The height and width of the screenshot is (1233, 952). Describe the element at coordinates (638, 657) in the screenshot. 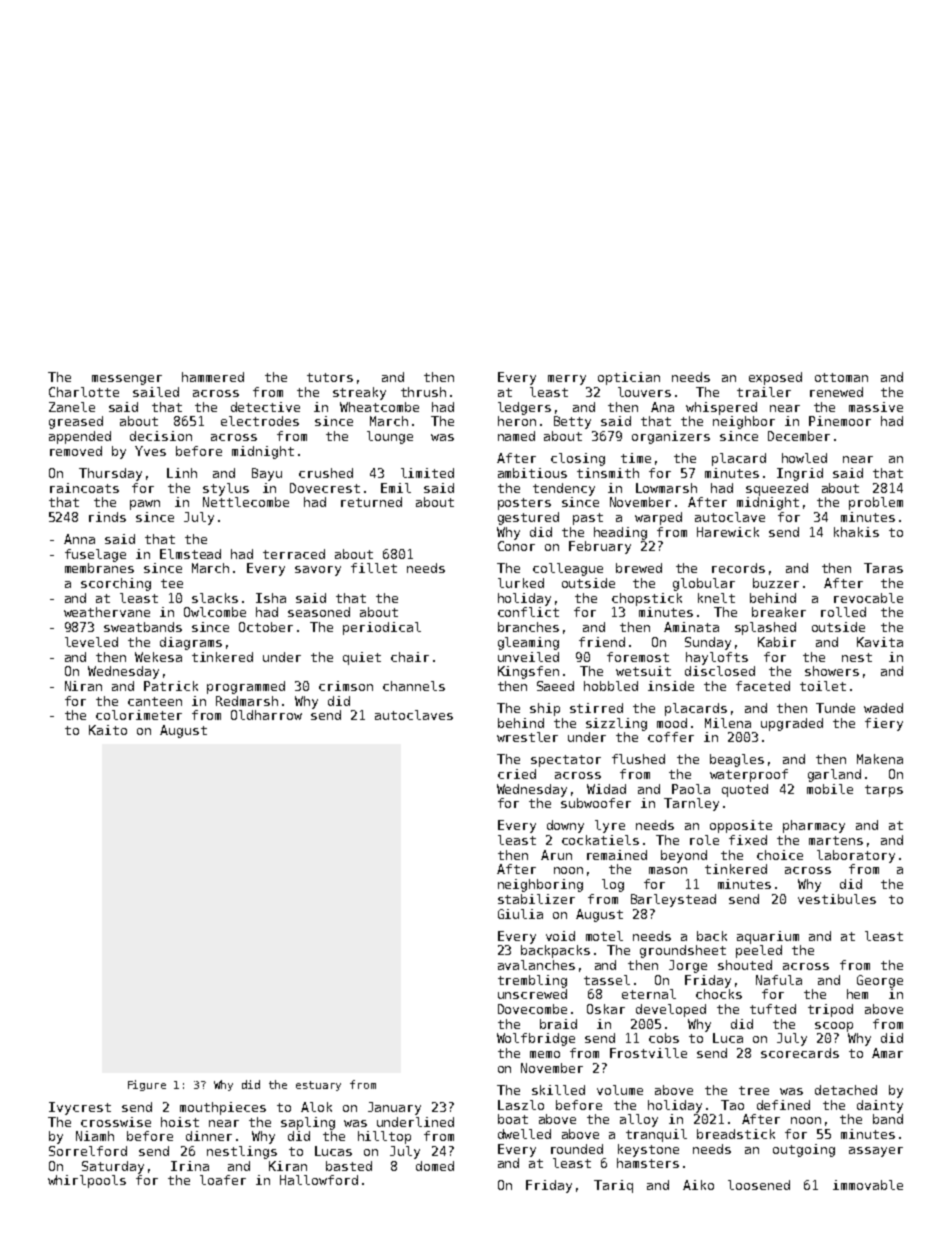

I see `foremost` at that location.
